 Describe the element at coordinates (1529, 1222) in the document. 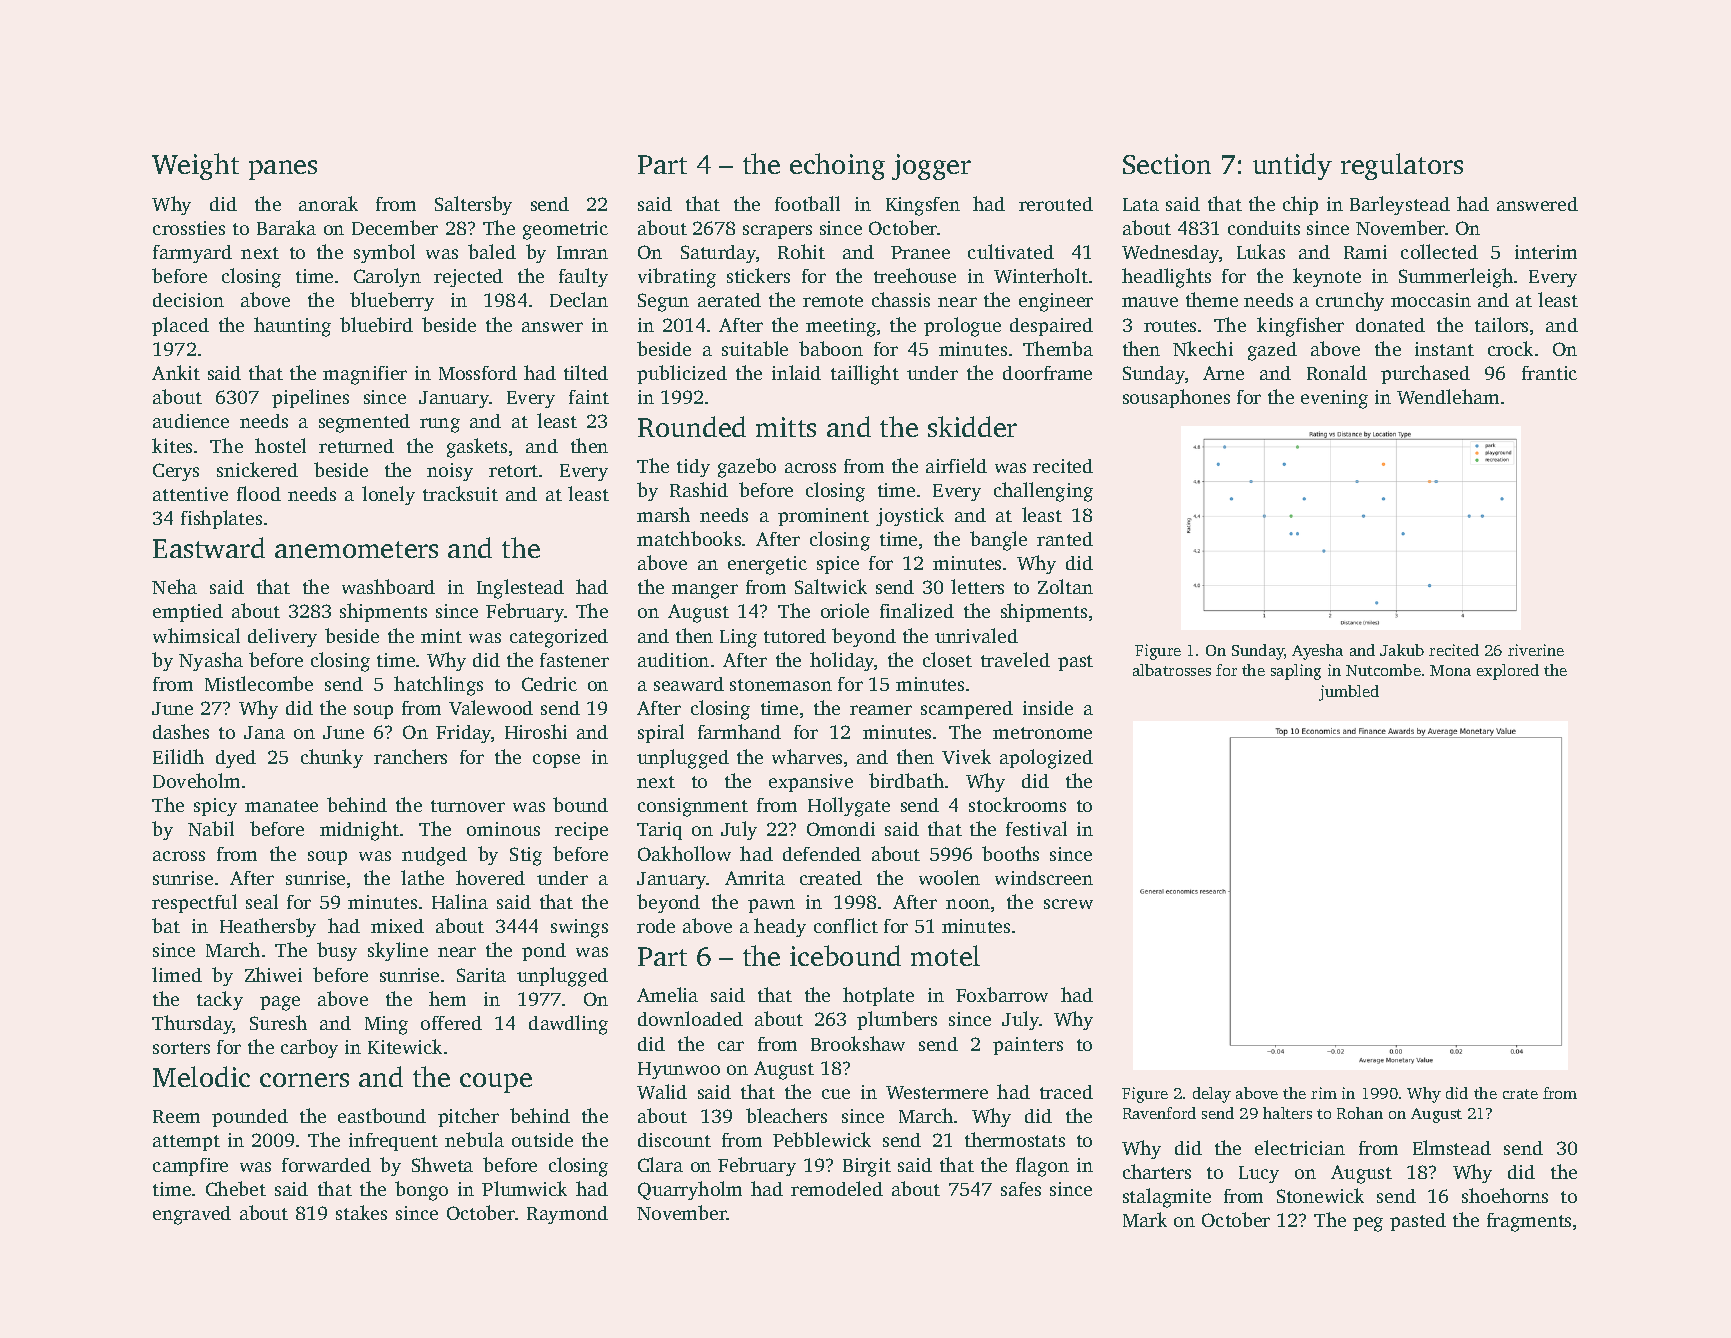

I see `fragments` at that location.
